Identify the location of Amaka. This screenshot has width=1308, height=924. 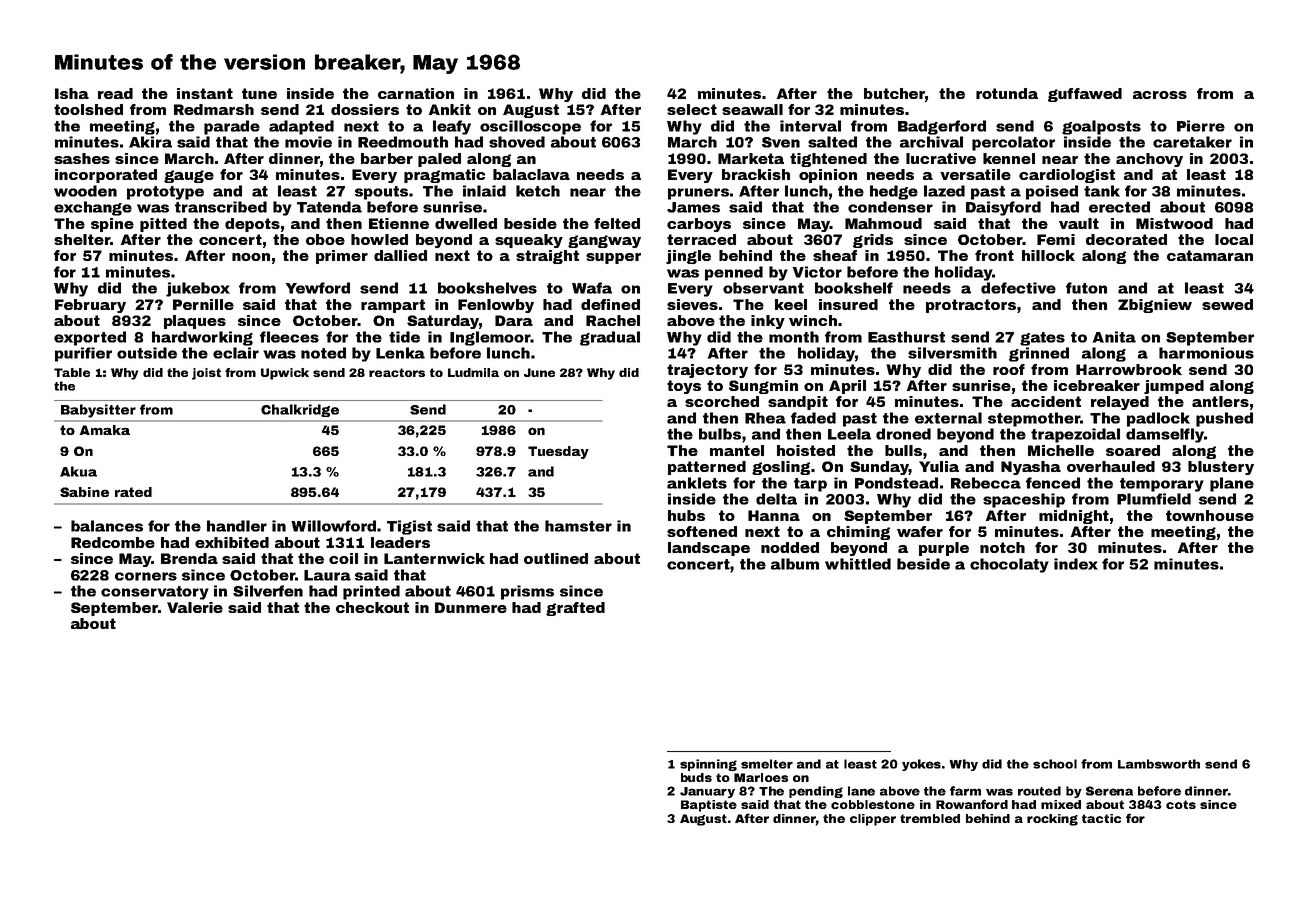
(104, 430).
